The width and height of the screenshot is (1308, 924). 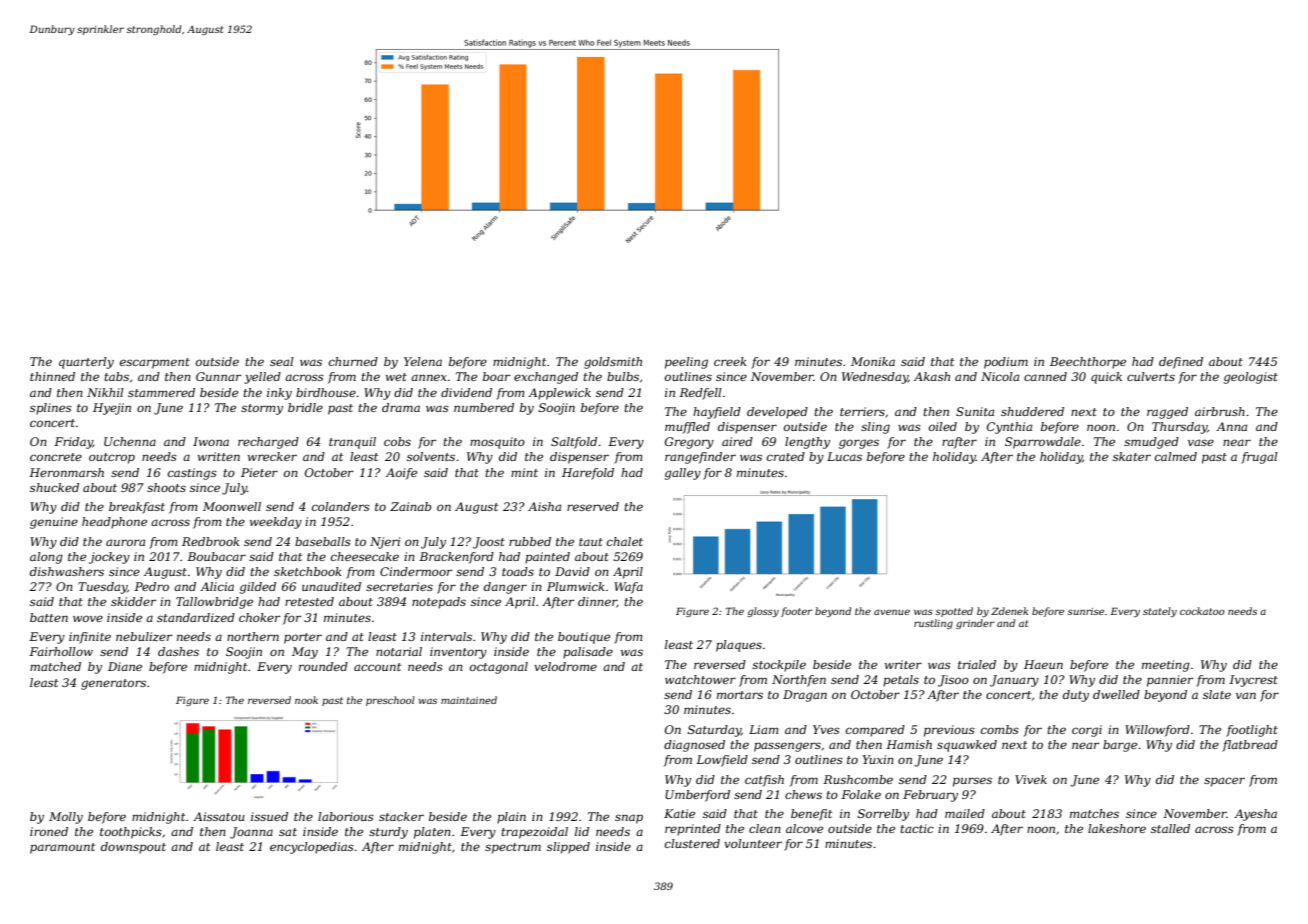 What do you see at coordinates (62, 848) in the screenshot?
I see `paramount` at bounding box center [62, 848].
